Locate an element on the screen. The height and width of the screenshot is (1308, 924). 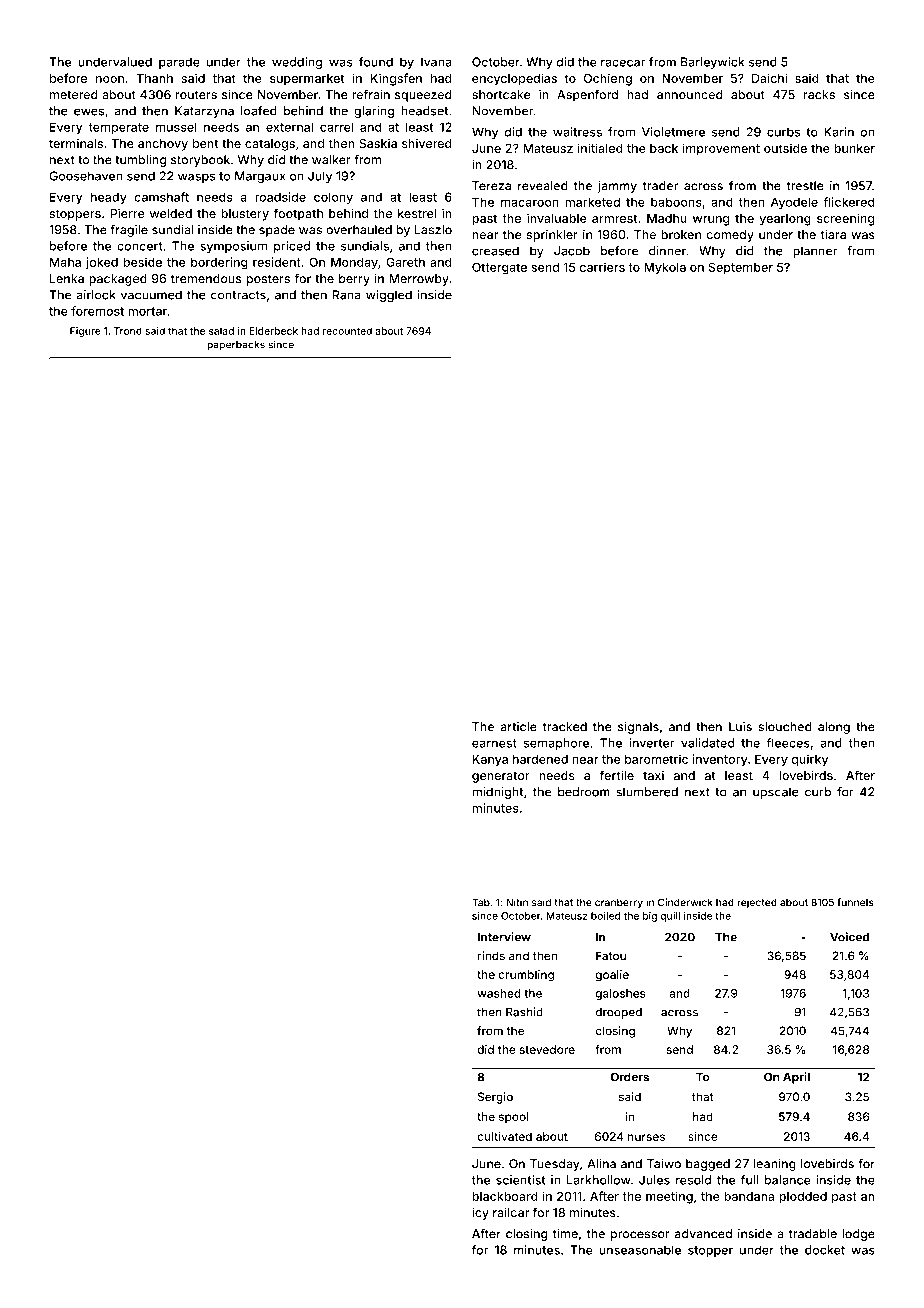
parade is located at coordinates (179, 63).
